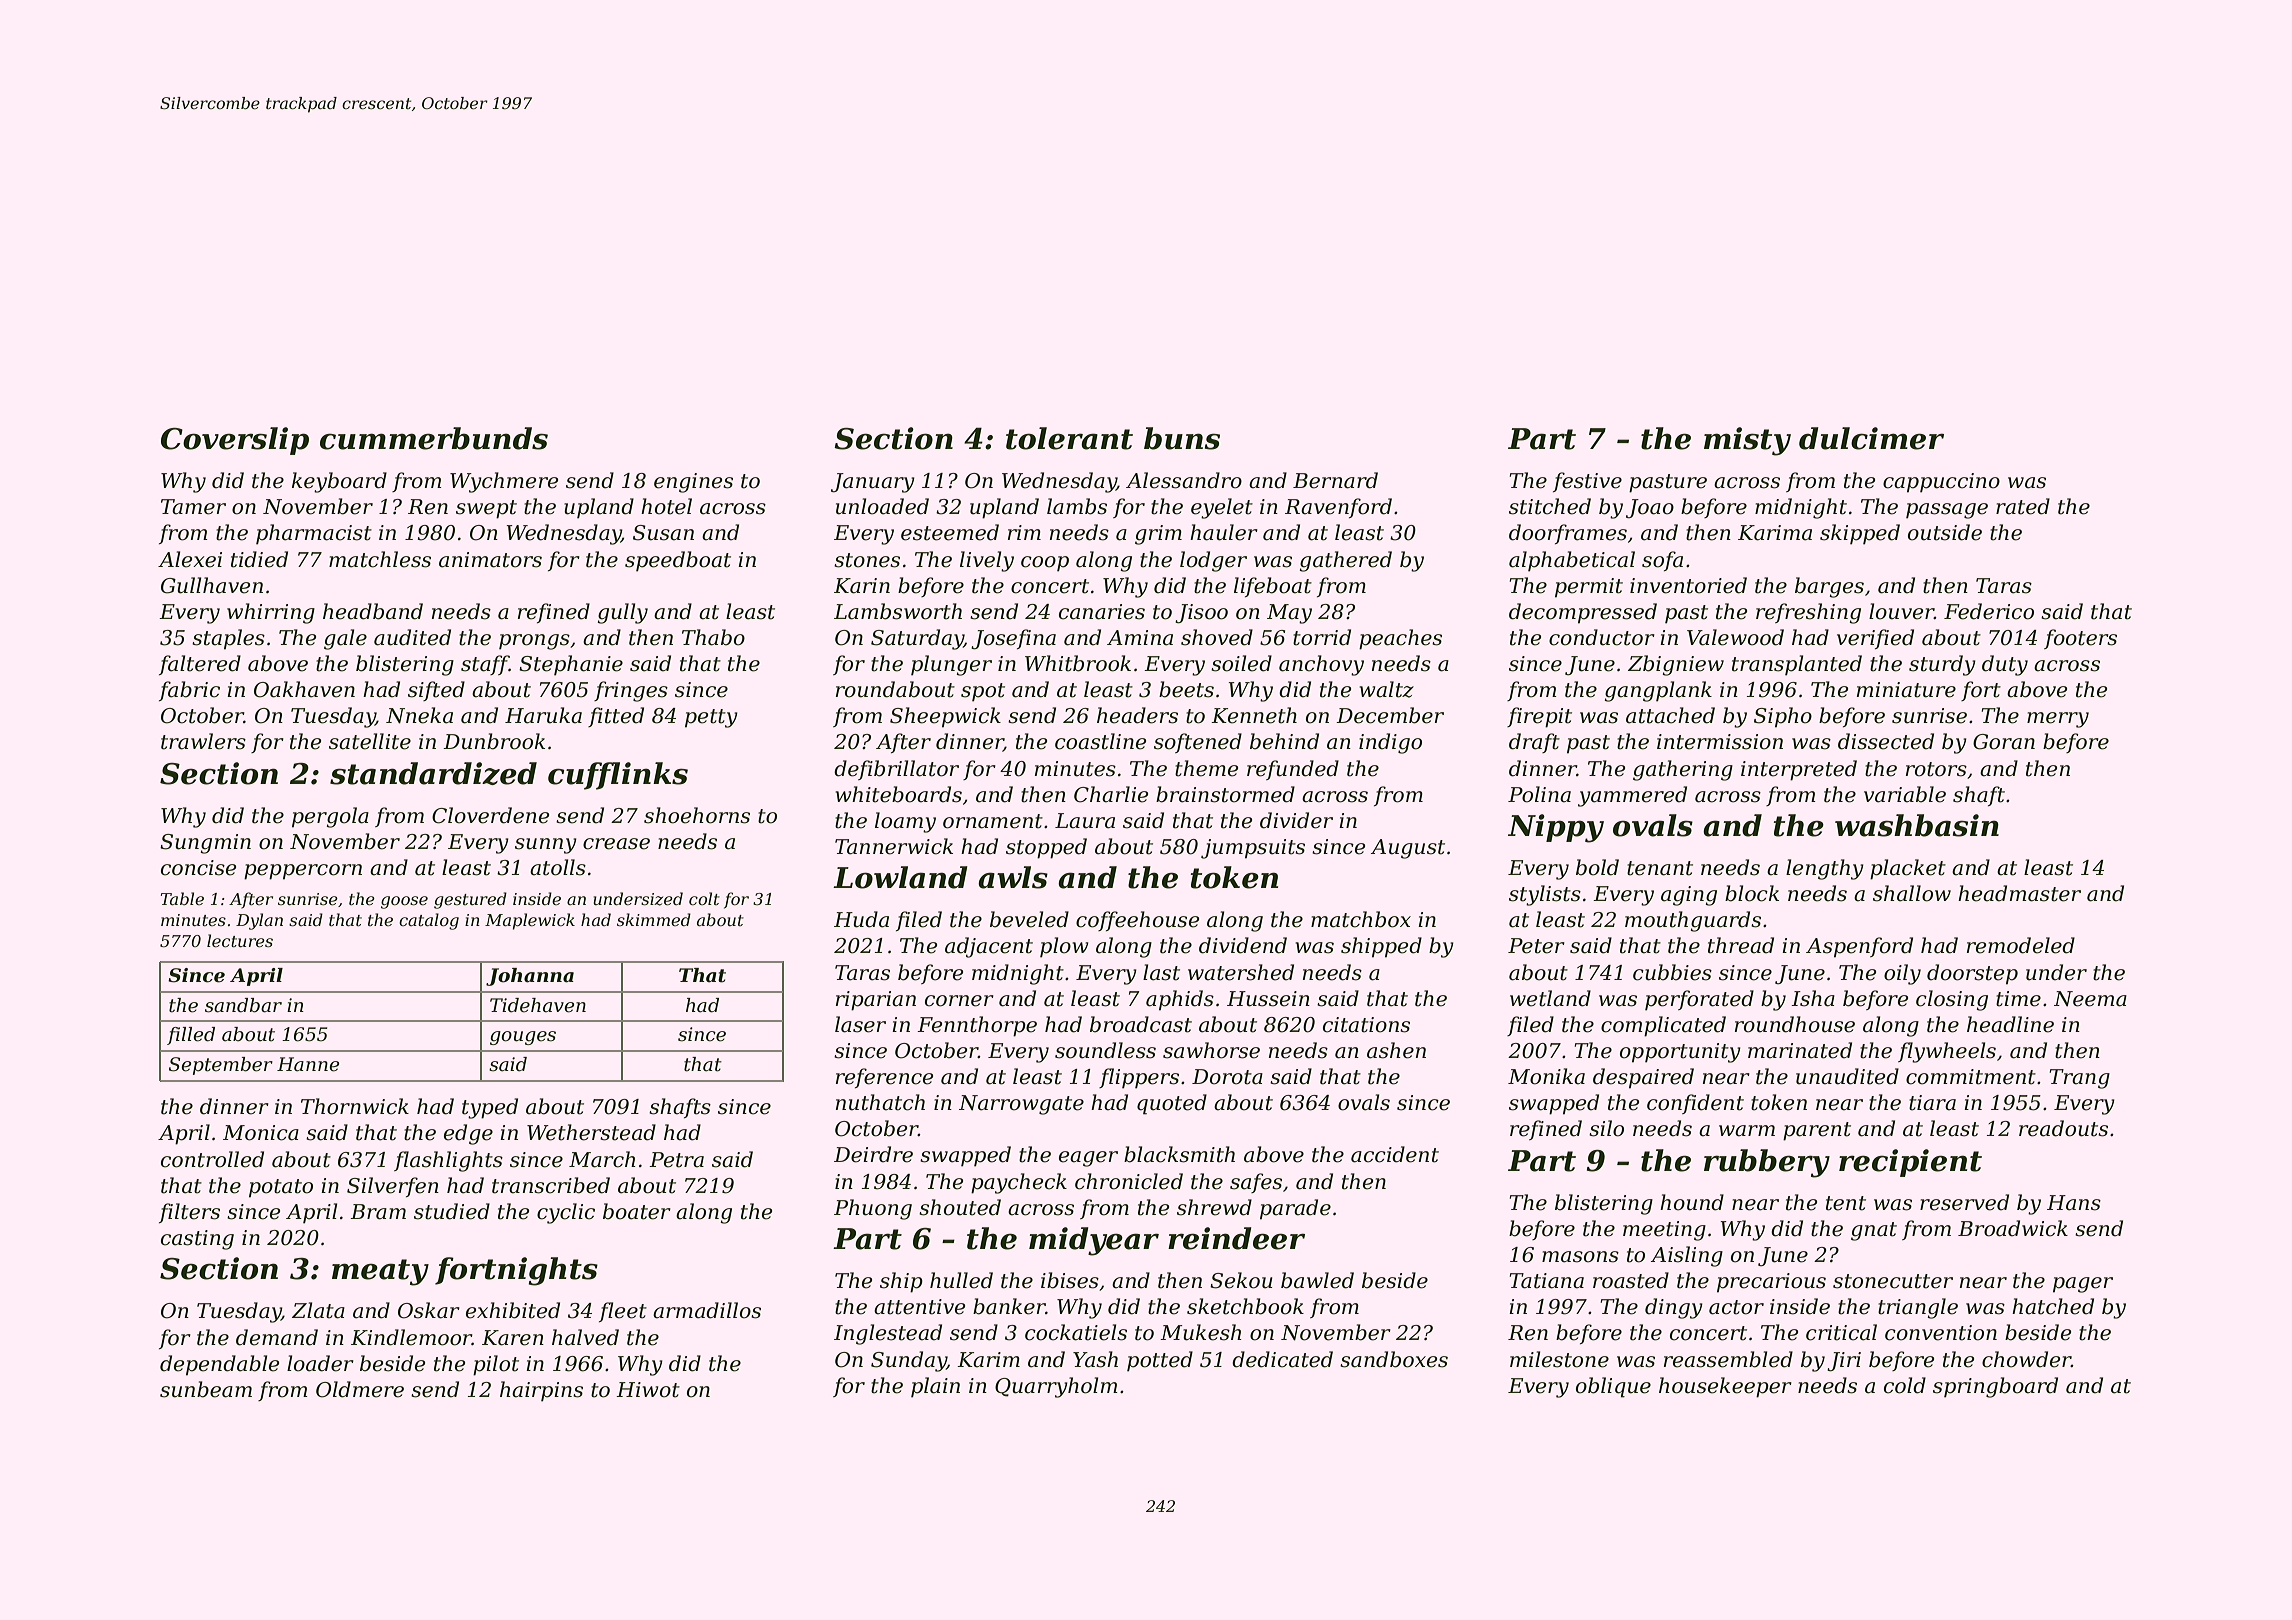 The width and height of the screenshot is (2292, 1620). Describe the element at coordinates (434, 438) in the screenshot. I see `cummerbunds` at that location.
